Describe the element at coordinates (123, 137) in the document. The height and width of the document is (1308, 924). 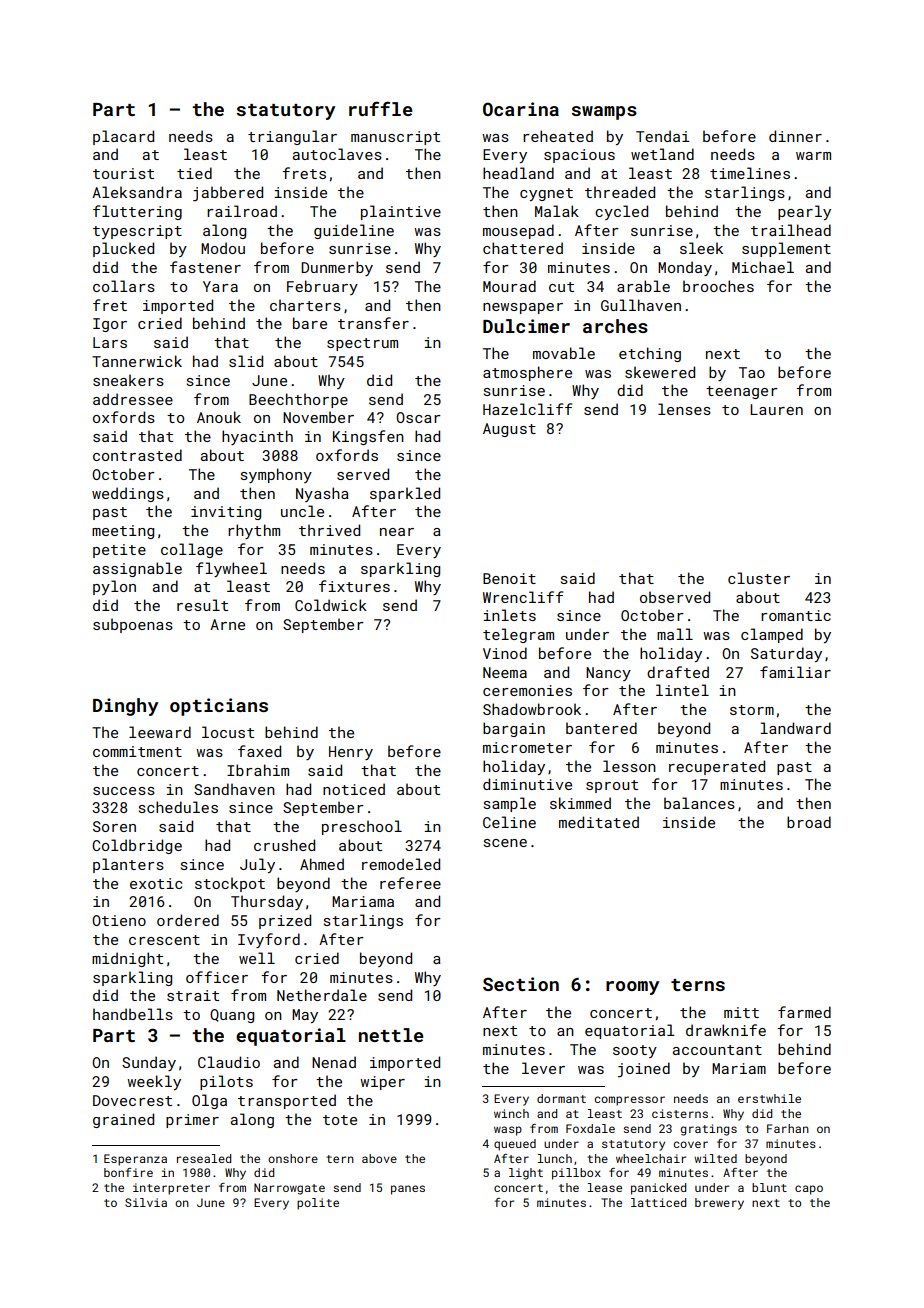
I see `placard` at that location.
